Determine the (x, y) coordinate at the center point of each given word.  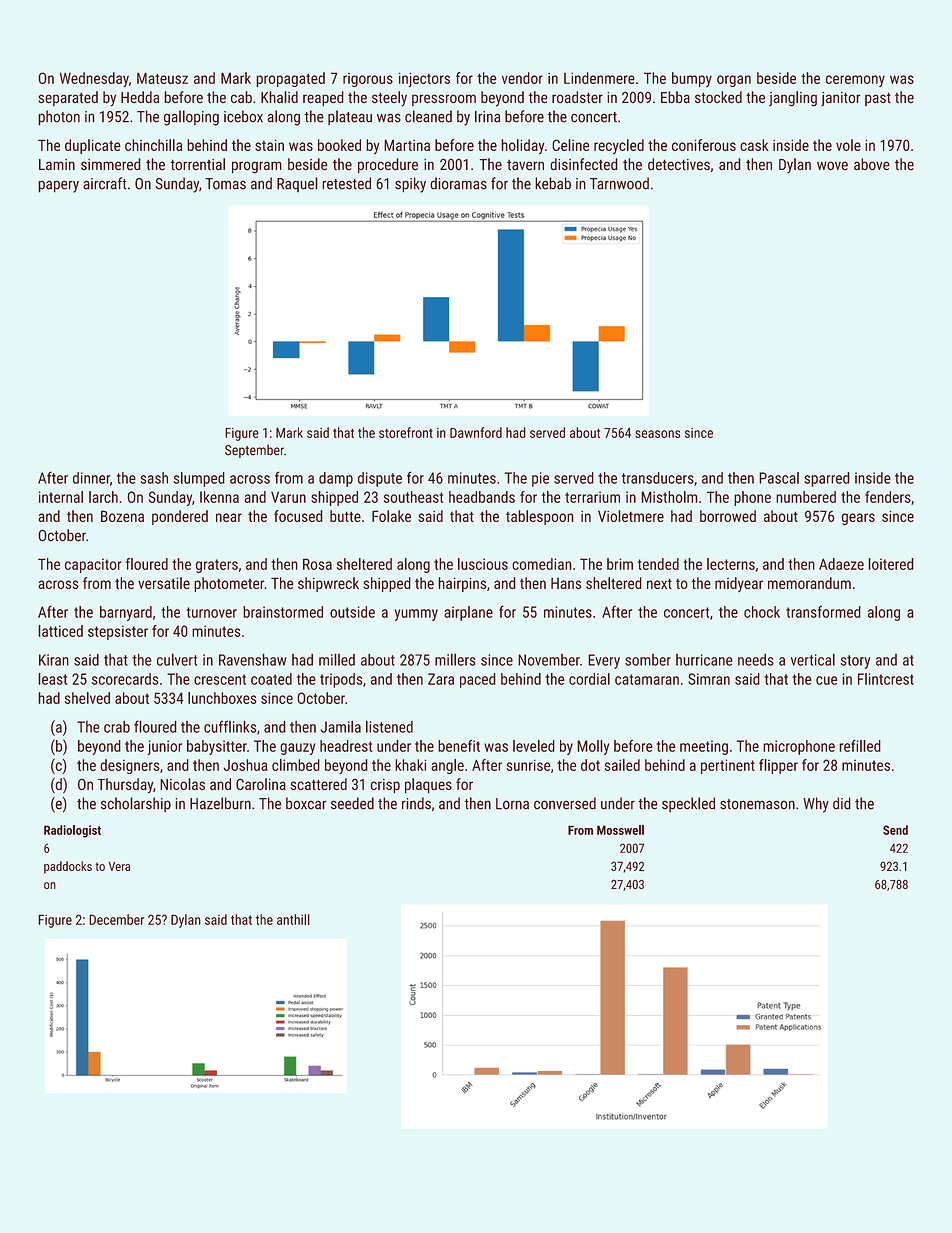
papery (58, 186)
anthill (293, 919)
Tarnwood (619, 183)
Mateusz (162, 78)
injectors (424, 79)
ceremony (855, 81)
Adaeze (841, 564)
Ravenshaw (253, 659)
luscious (483, 564)
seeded (352, 803)
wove (832, 165)
